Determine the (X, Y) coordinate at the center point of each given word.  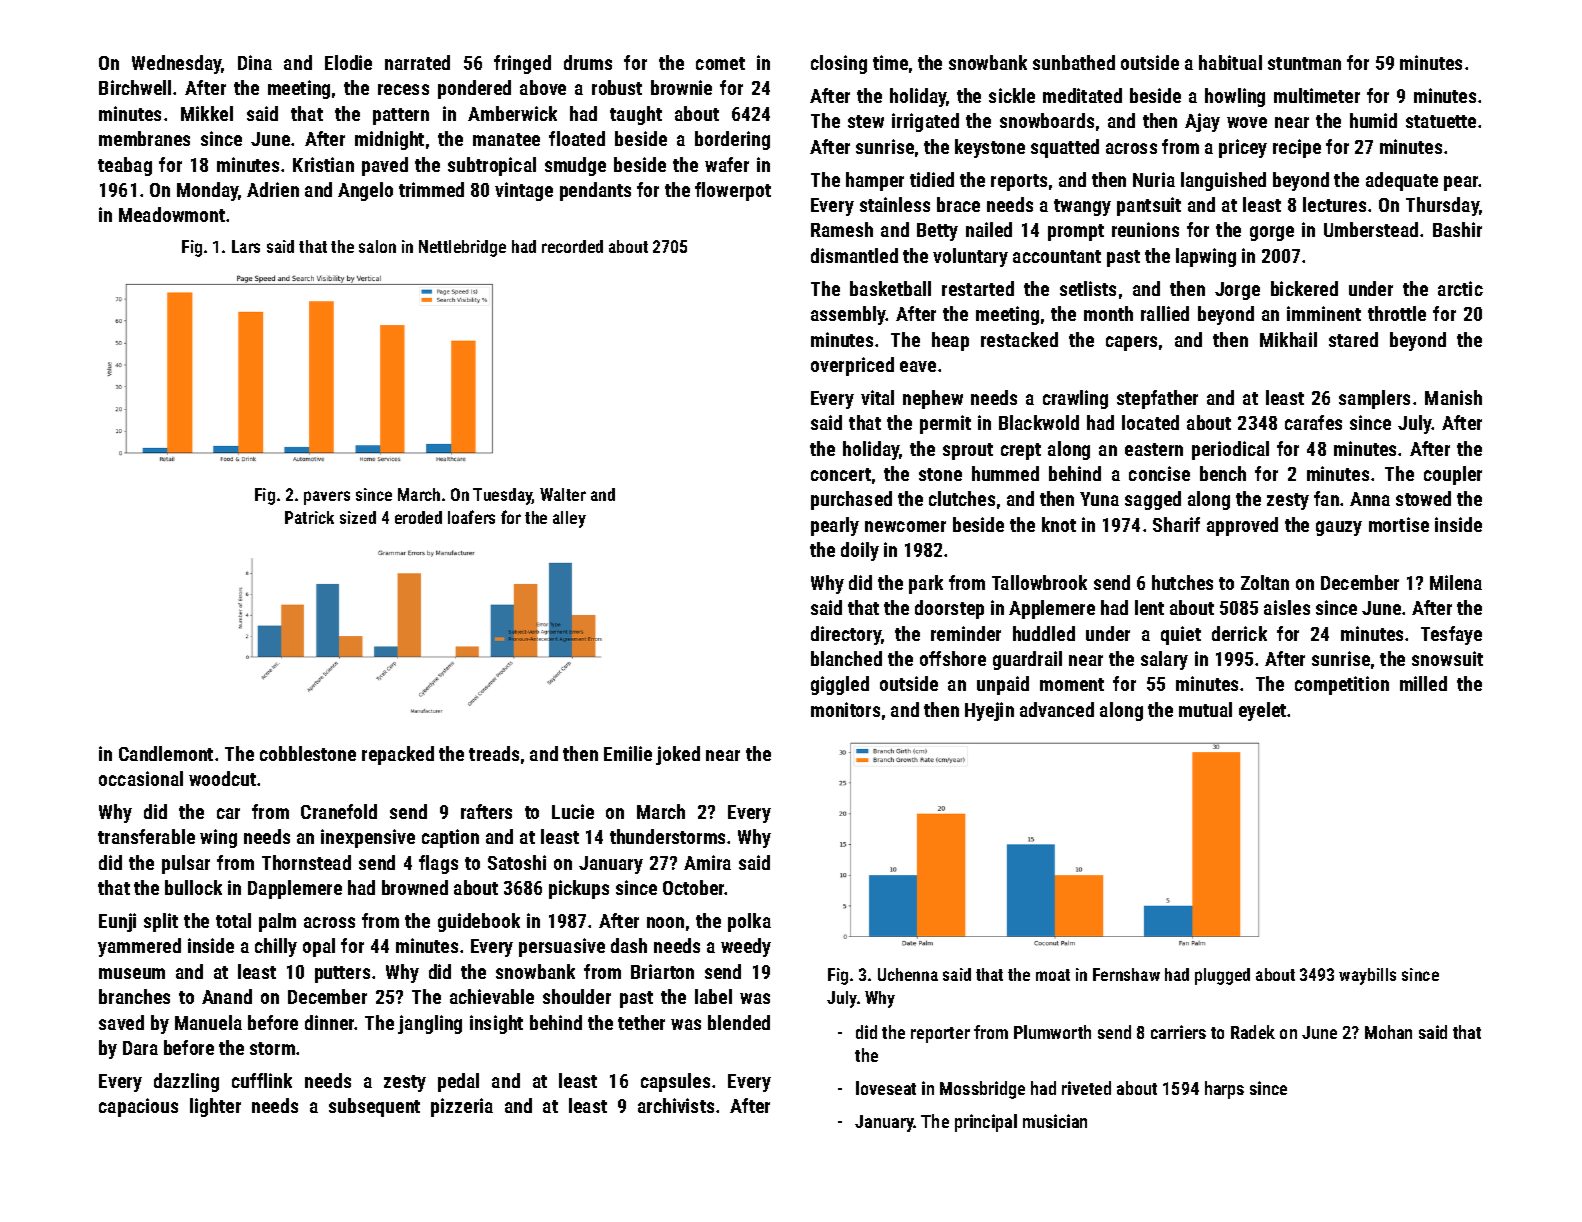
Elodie (348, 62)
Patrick (309, 517)
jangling (430, 1024)
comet (720, 63)
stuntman (1304, 63)
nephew (933, 399)
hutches (1182, 582)
